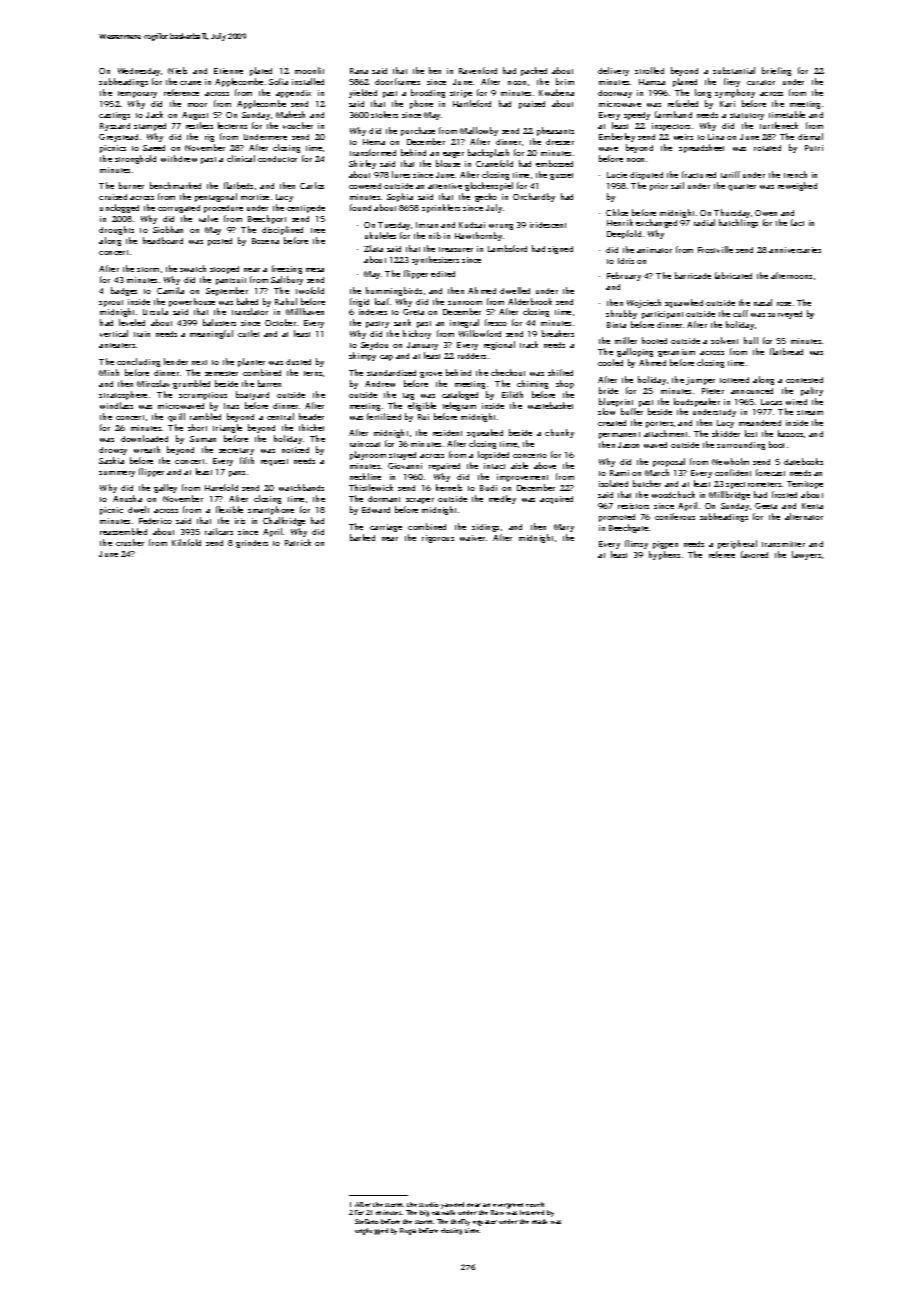 The image size is (924, 1308). What do you see at coordinates (367, 1221) in the screenshot?
I see `Stefano` at bounding box center [367, 1221].
